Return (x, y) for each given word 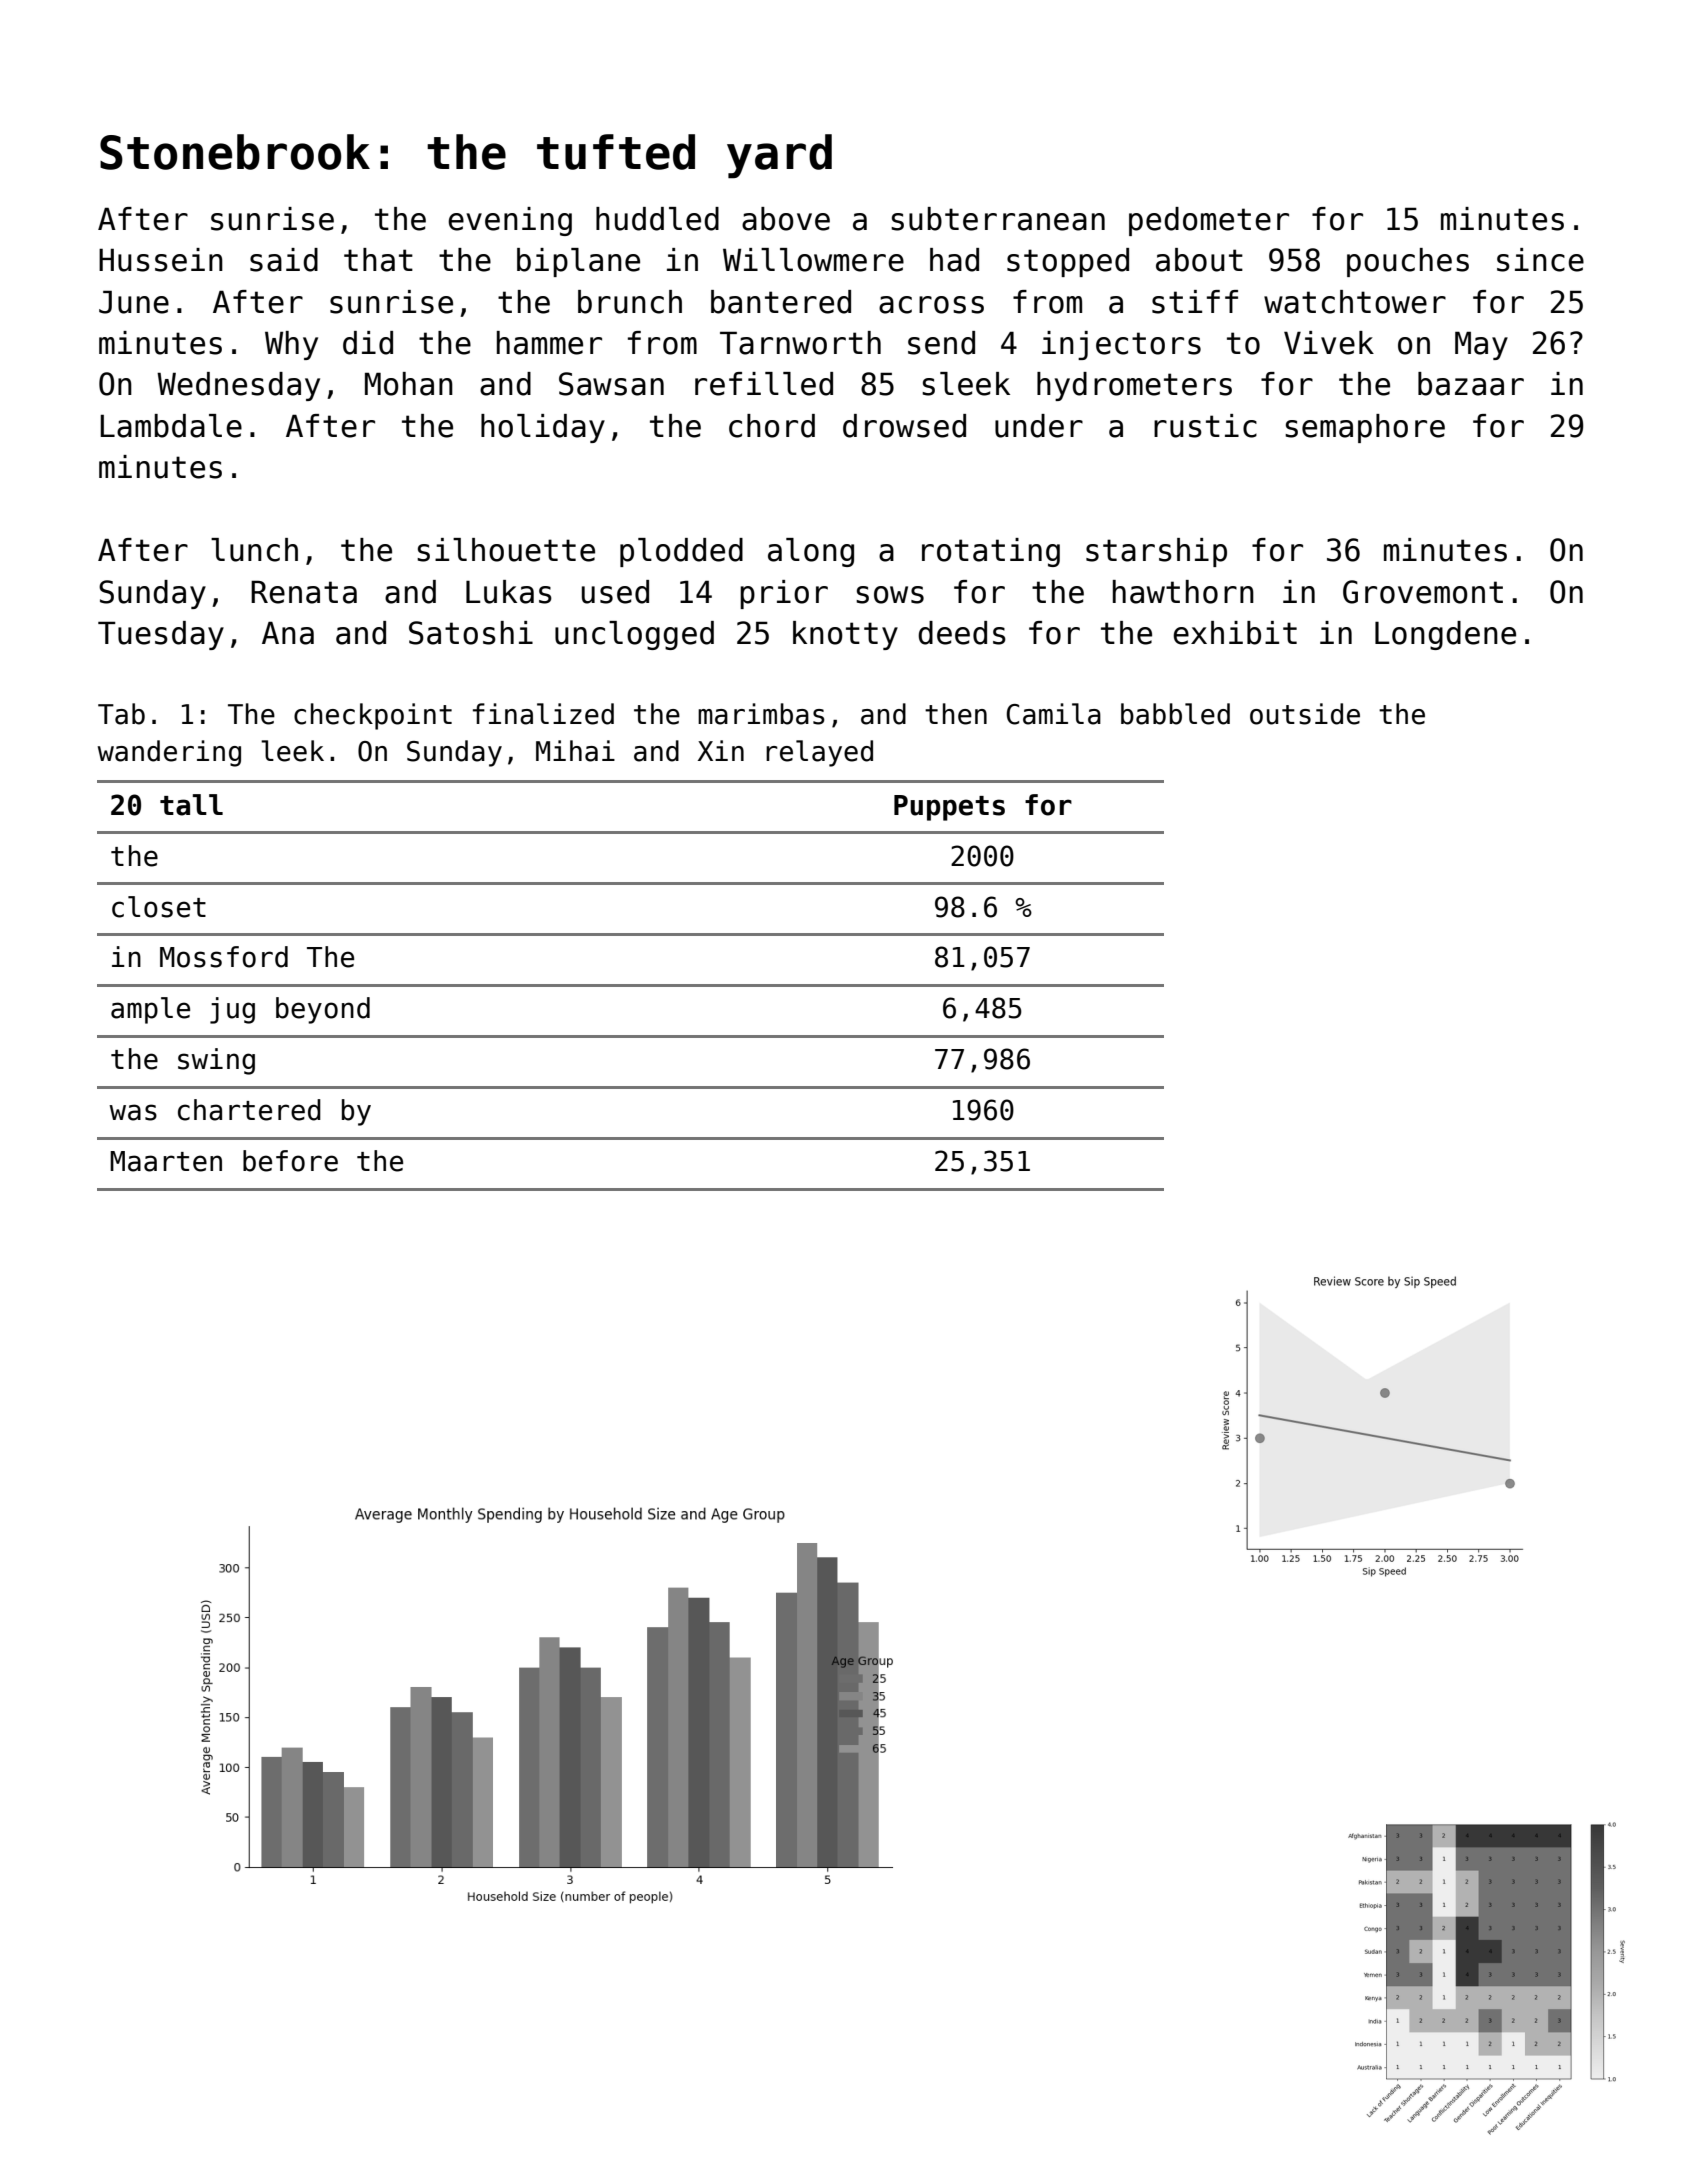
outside (1305, 714)
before (290, 1161)
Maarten (166, 1161)
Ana (288, 633)
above (786, 219)
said (284, 260)
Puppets (949, 808)
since (1540, 260)
